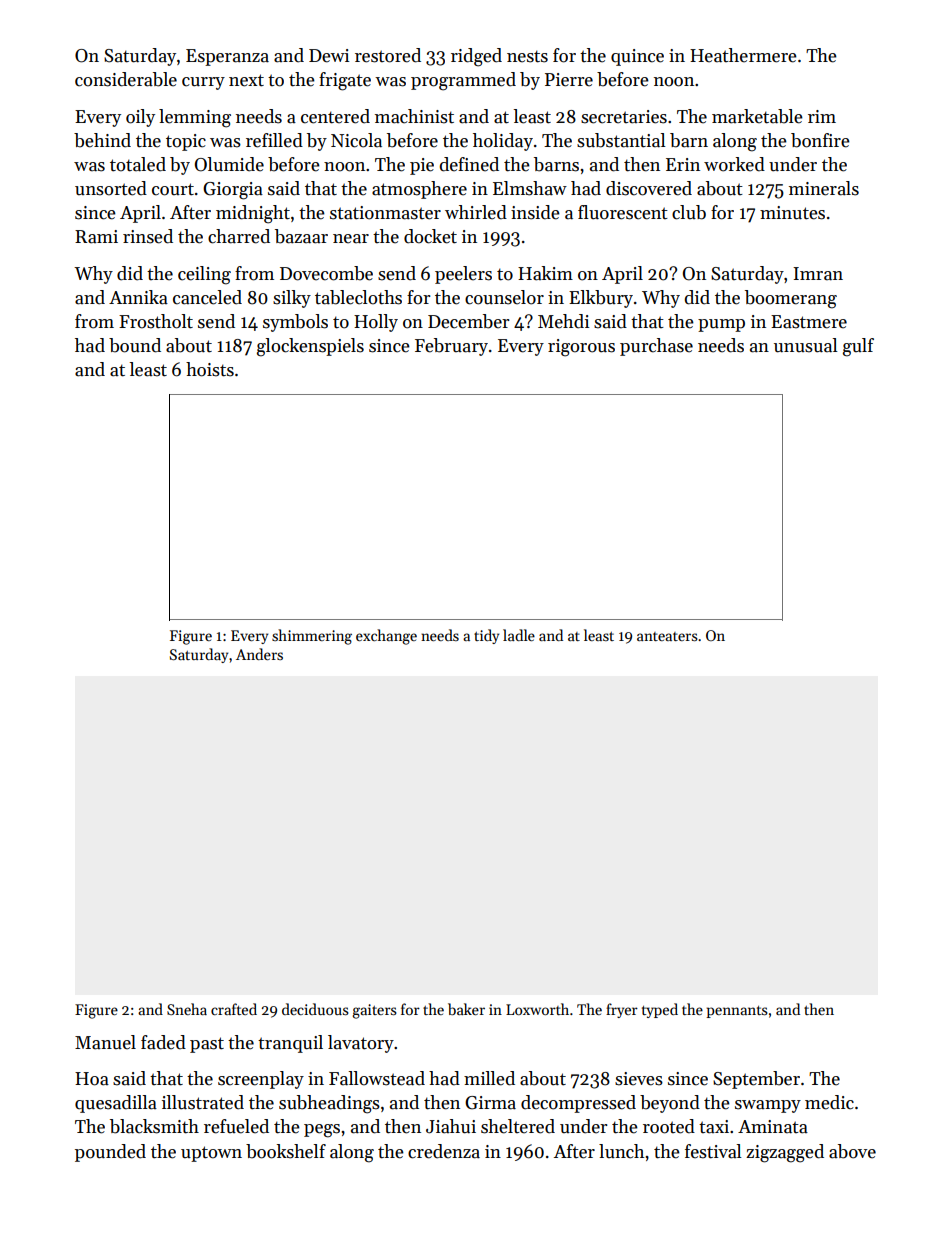 This image has height=1233, width=952. What do you see at coordinates (274, 140) in the image?
I see `refilled` at bounding box center [274, 140].
